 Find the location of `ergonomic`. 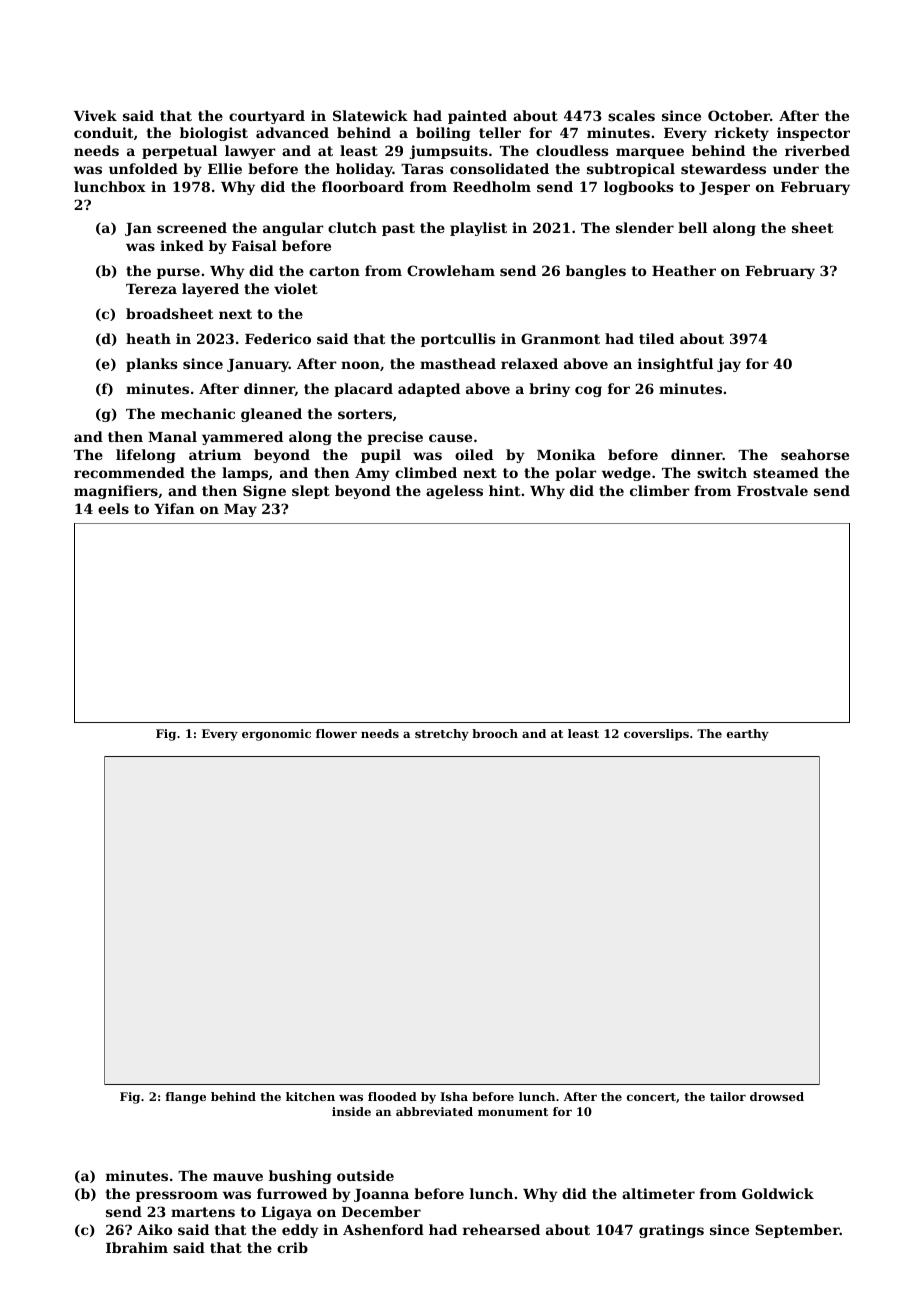

ergonomic is located at coordinates (276, 735).
